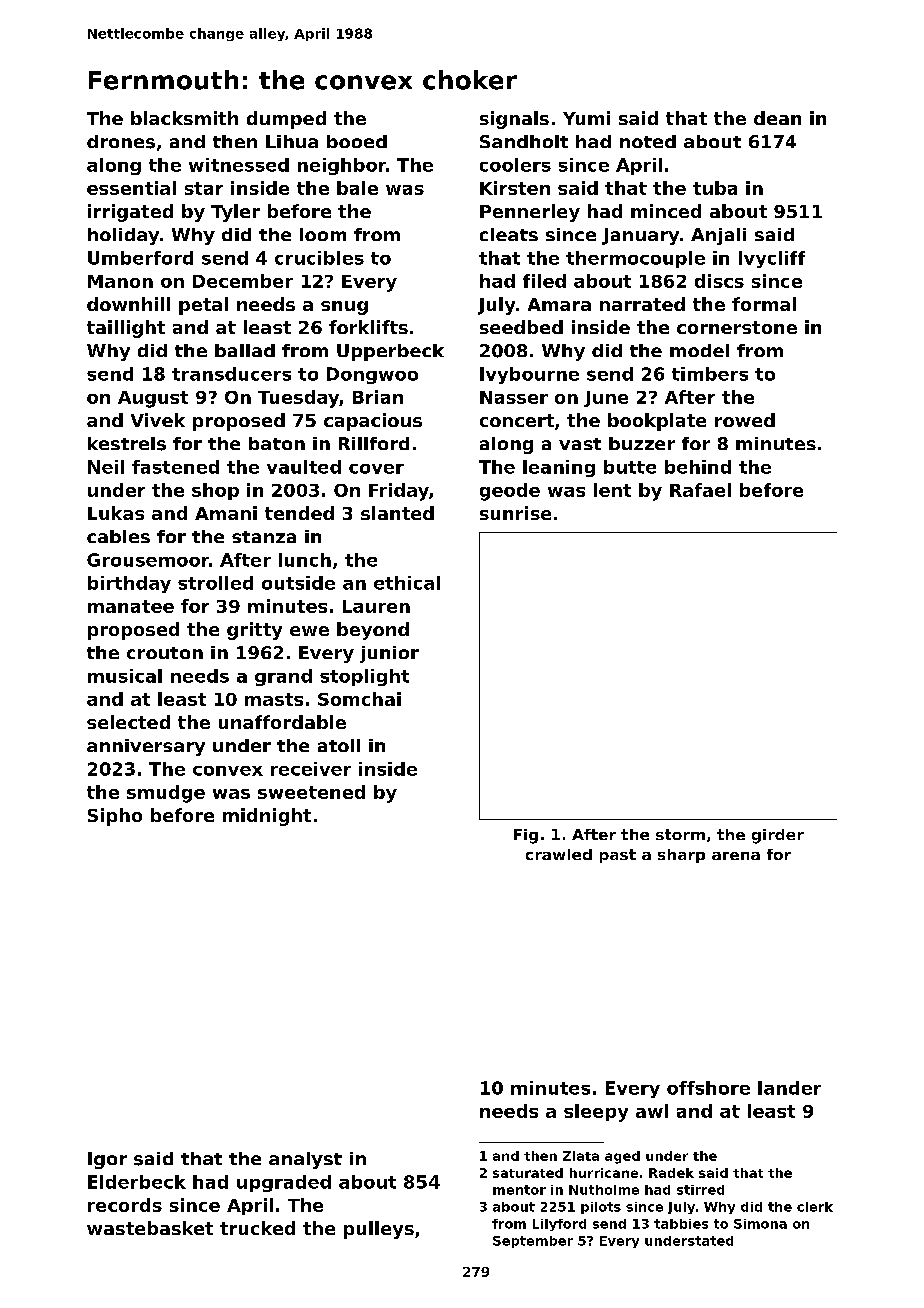 The width and height of the image is (924, 1308). What do you see at coordinates (700, 490) in the image?
I see `Rafael` at bounding box center [700, 490].
